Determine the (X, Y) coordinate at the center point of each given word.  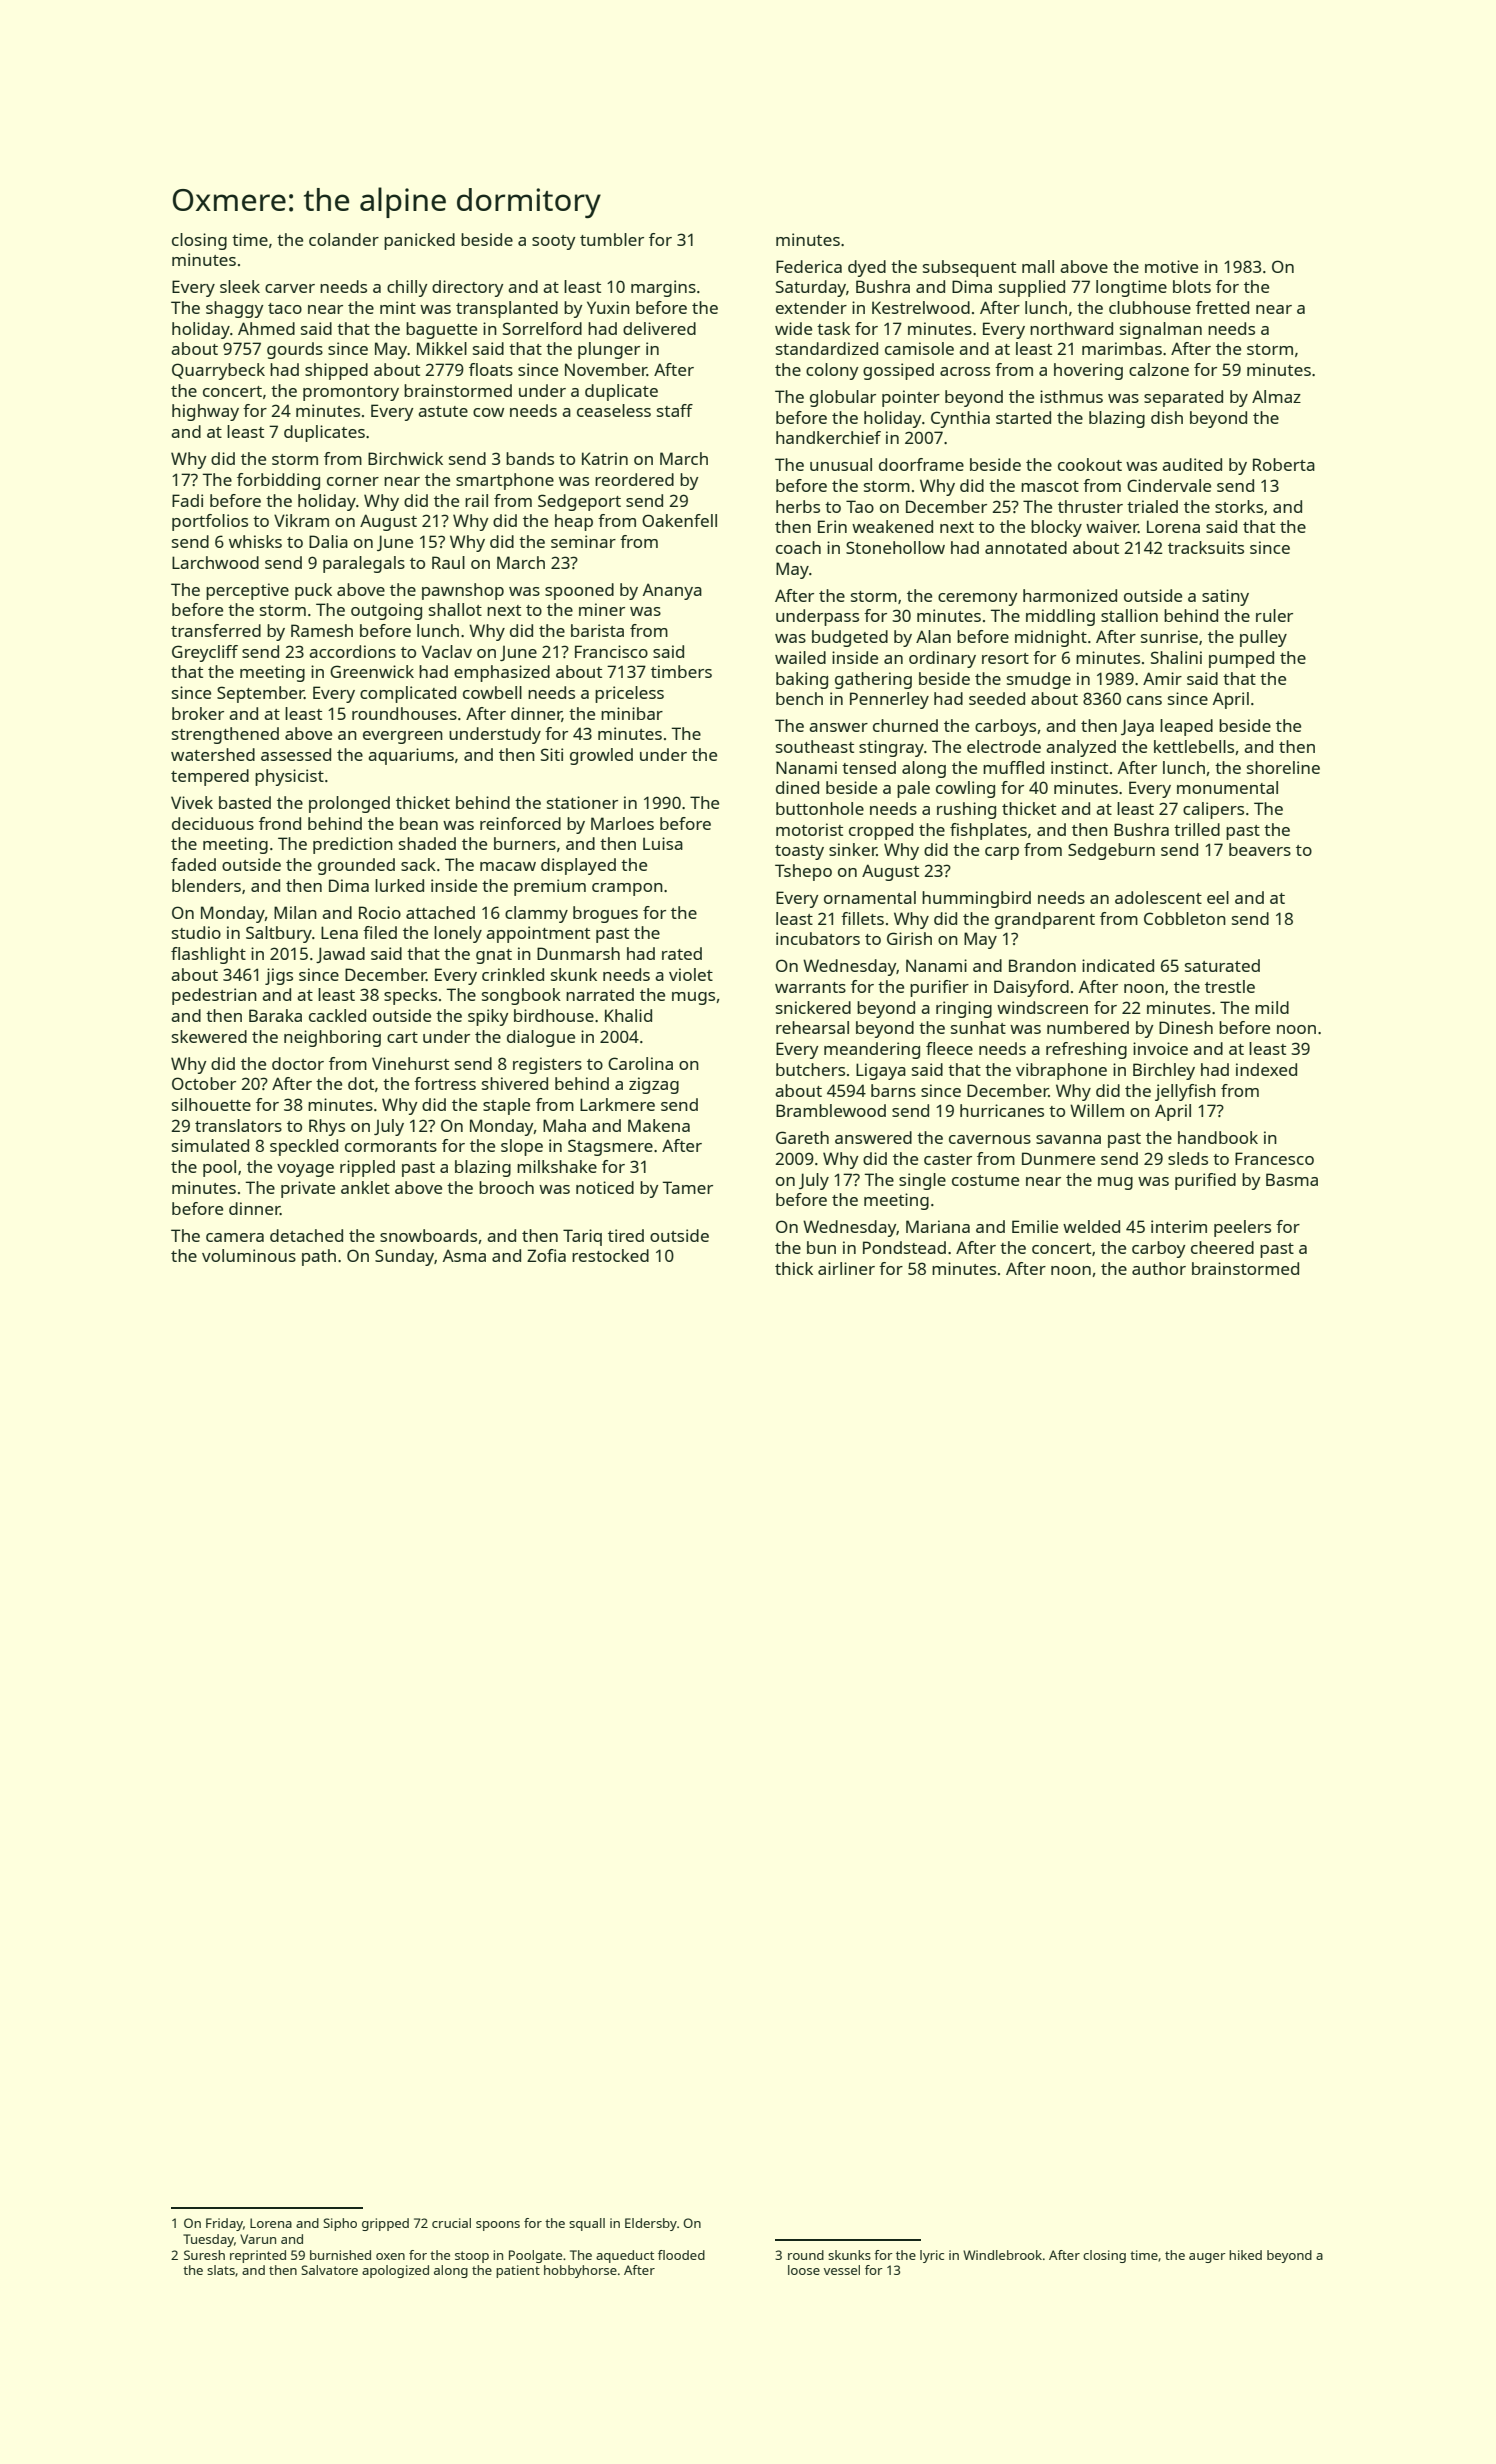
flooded (681, 2255)
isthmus (1071, 396)
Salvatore (329, 2270)
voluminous (249, 1255)
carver (290, 288)
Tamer (687, 1187)
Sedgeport (579, 502)
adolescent (1158, 897)
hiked (1245, 2255)
